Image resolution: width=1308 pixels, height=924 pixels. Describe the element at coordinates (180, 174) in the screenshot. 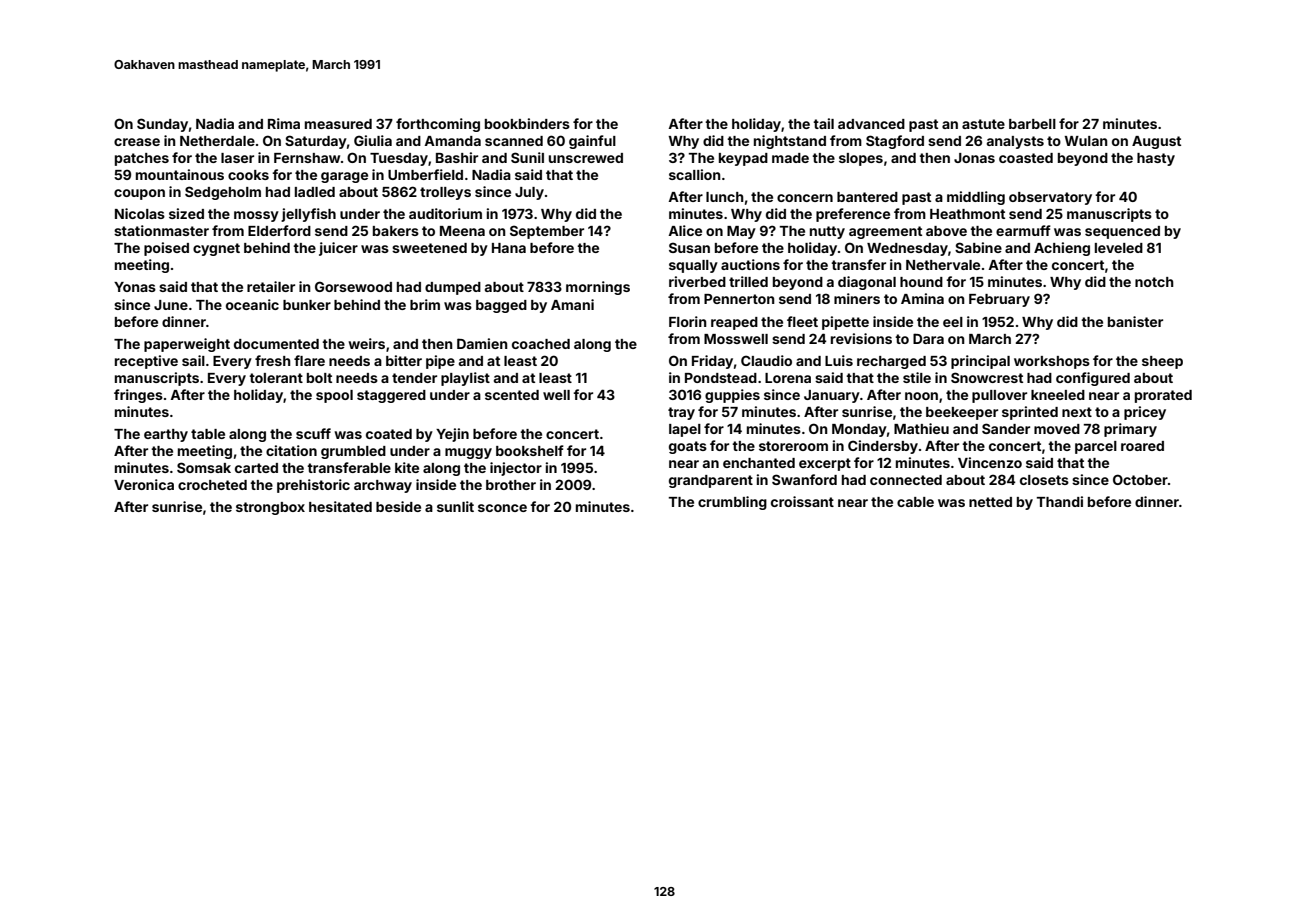

I see `mountainous` at that location.
